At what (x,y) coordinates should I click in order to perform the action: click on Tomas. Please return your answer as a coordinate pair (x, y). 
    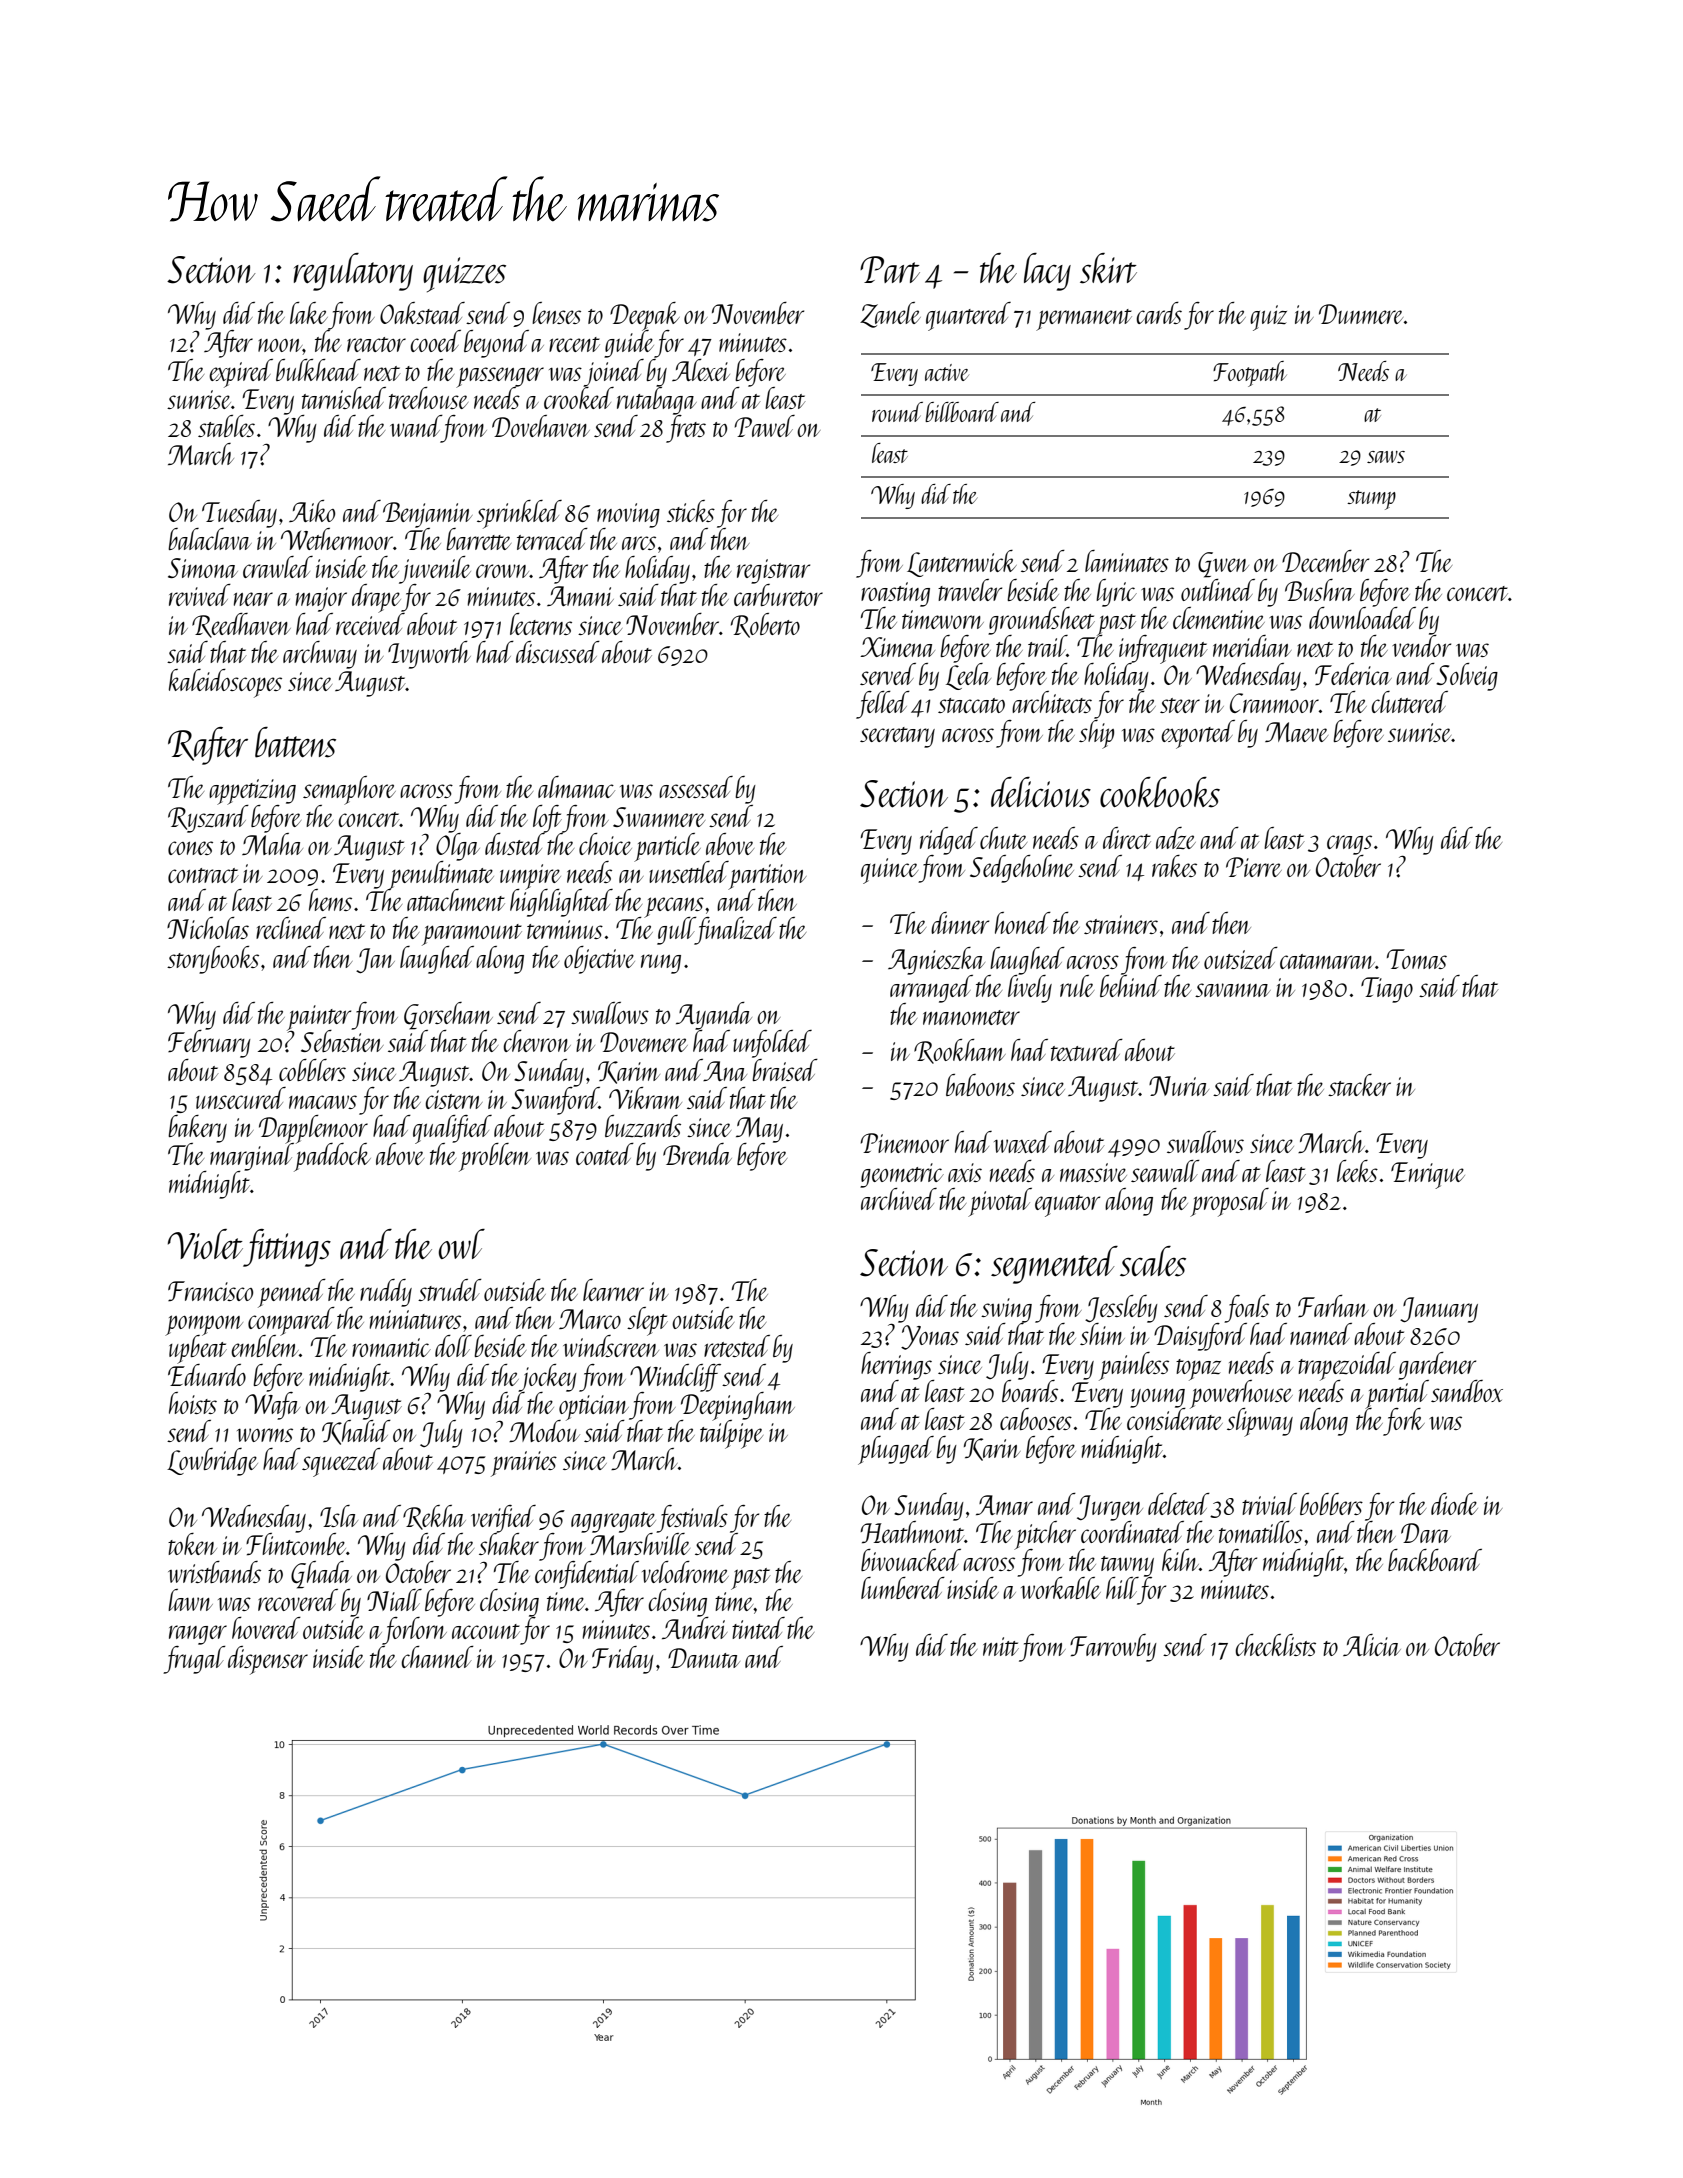
    Looking at the image, I should click on (1417, 959).
